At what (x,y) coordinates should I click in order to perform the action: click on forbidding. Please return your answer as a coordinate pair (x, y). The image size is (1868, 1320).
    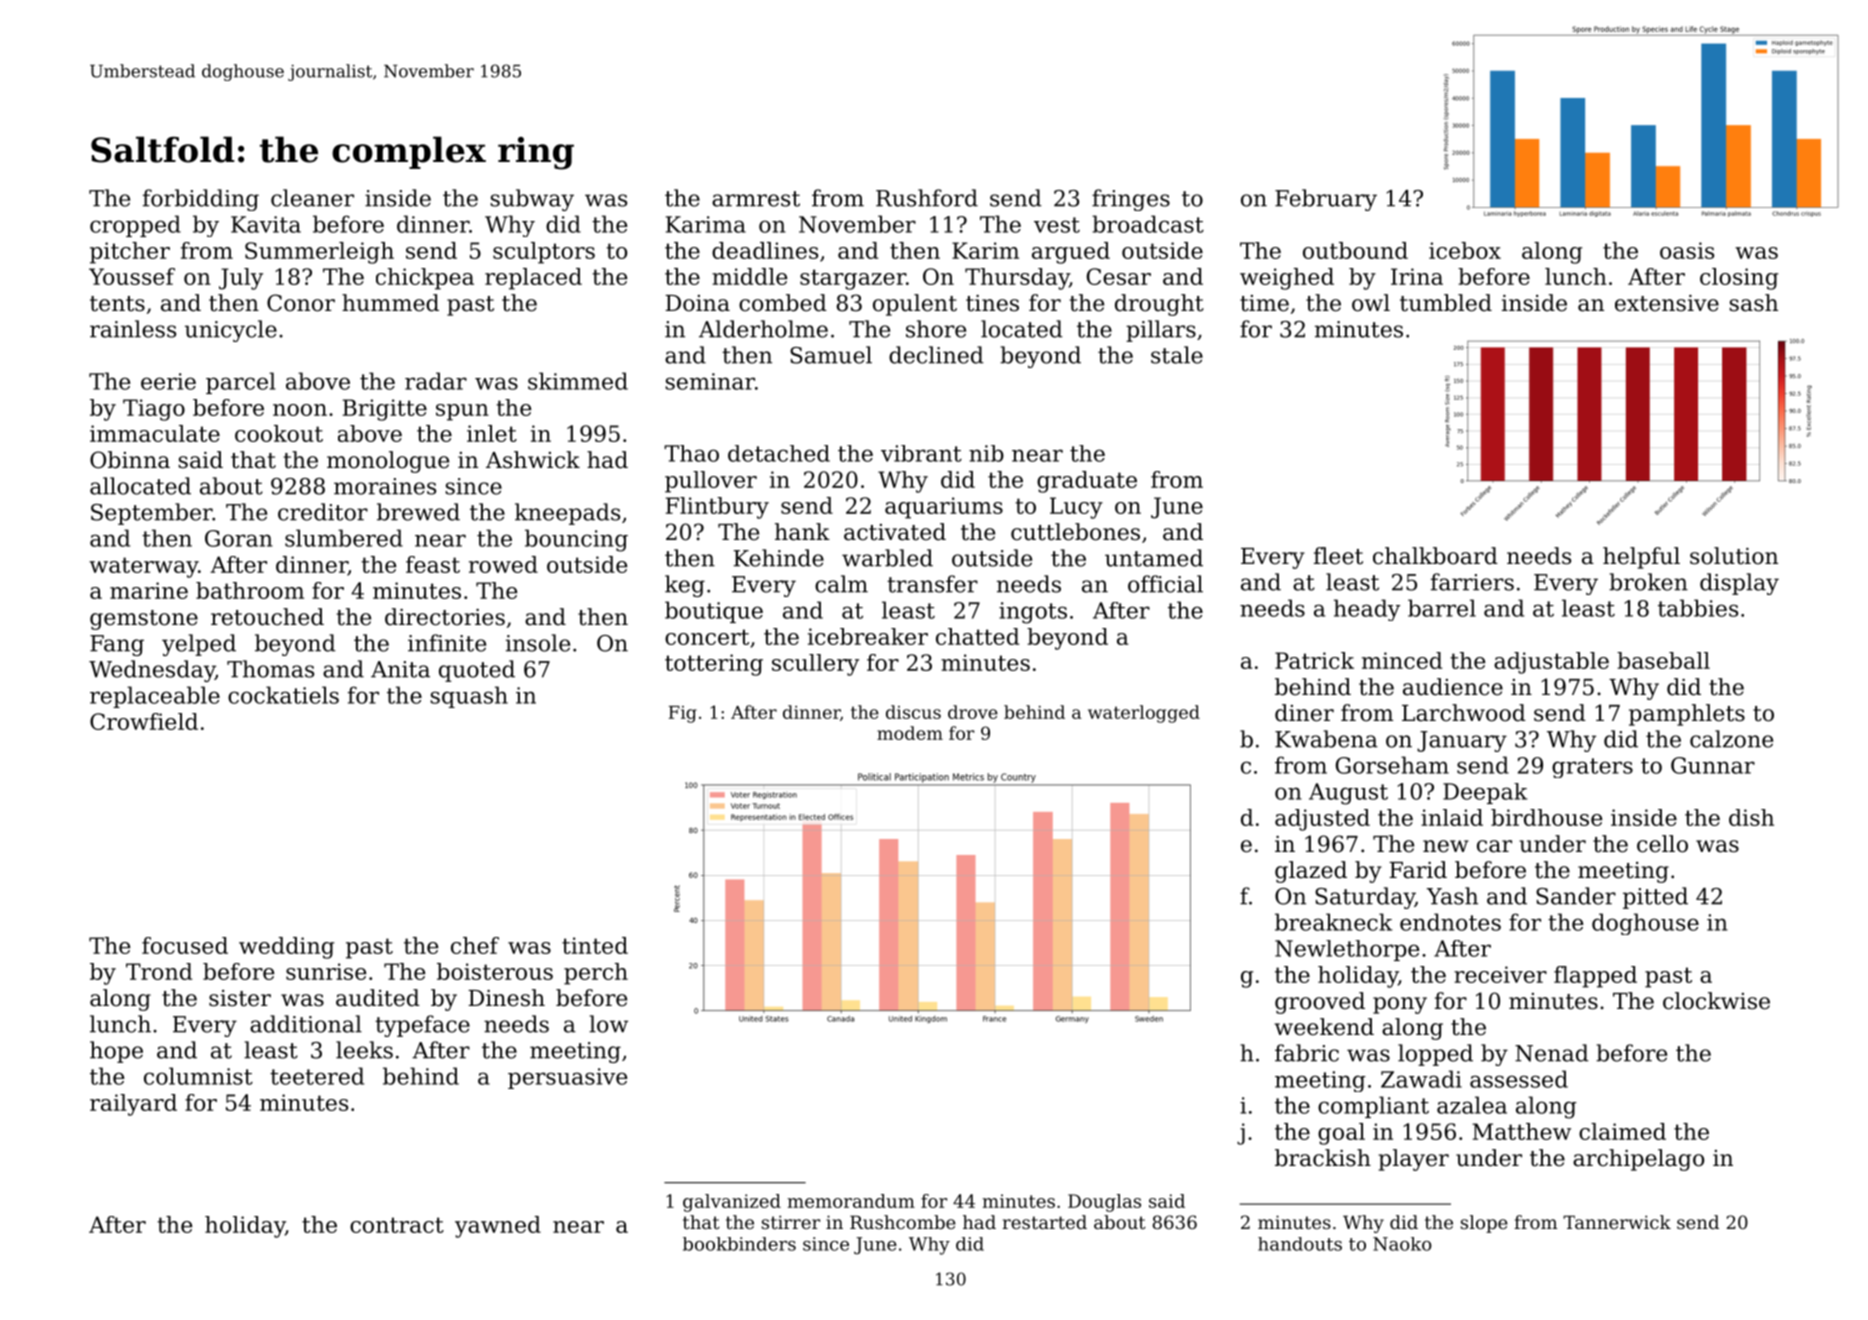
    Looking at the image, I should click on (201, 200).
